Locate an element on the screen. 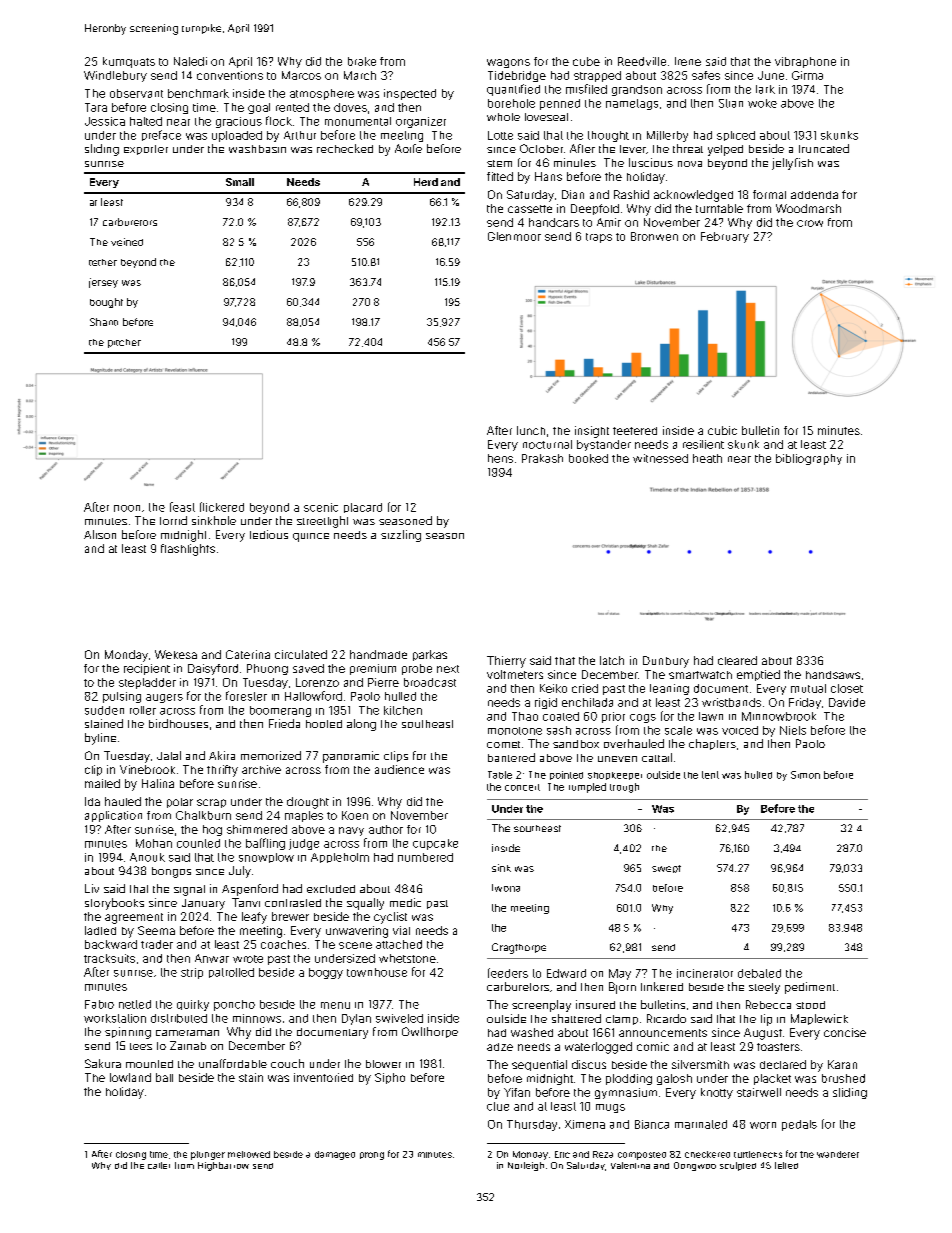 The image size is (952, 1233). Girma is located at coordinates (807, 75).
